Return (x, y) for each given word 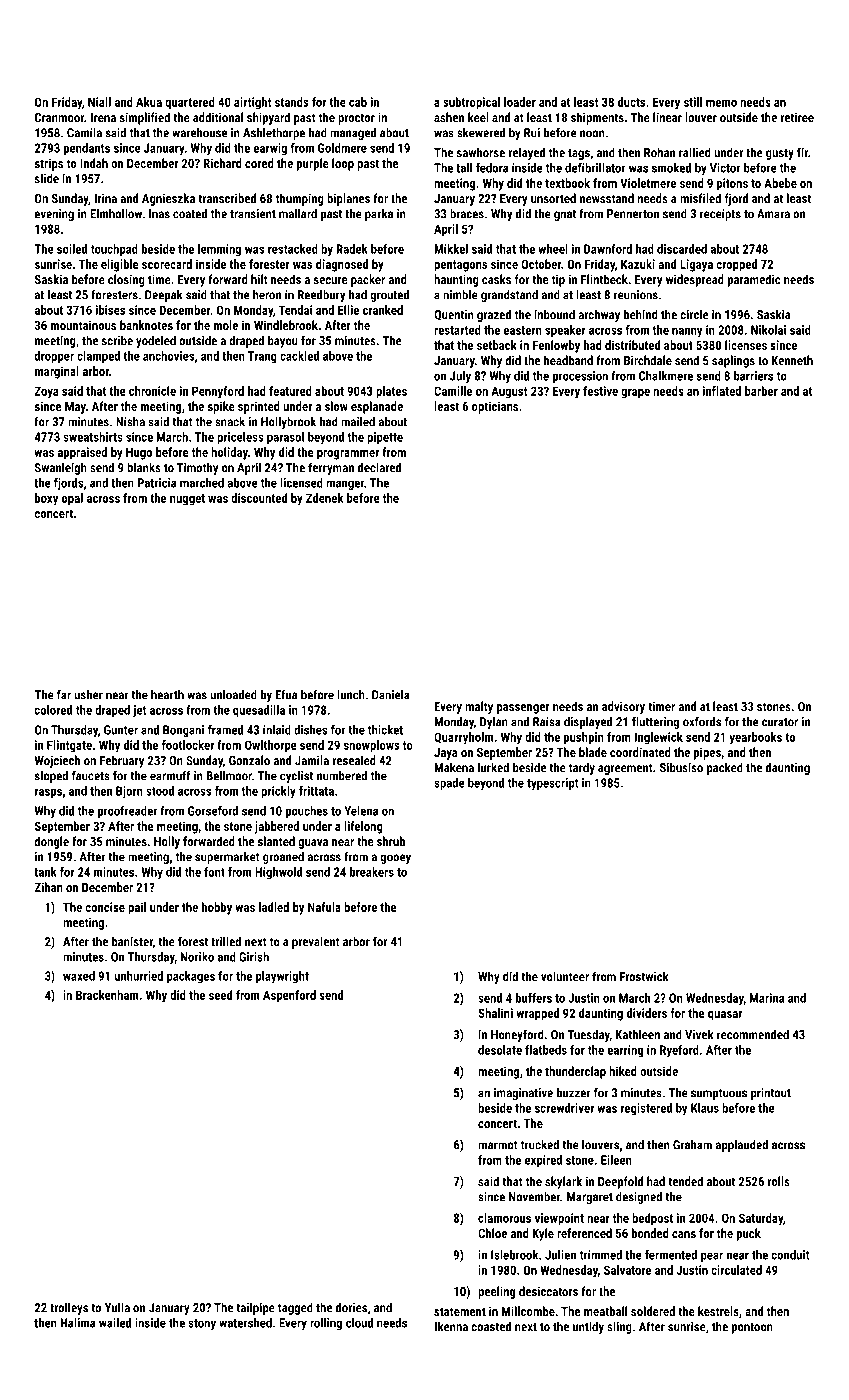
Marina (767, 998)
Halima (77, 1323)
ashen (449, 117)
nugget (187, 500)
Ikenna (451, 1326)
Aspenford (289, 996)
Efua (286, 694)
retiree (797, 117)
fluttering (655, 722)
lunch (351, 694)
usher (88, 694)
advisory (623, 707)
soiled (72, 249)
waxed (79, 976)
